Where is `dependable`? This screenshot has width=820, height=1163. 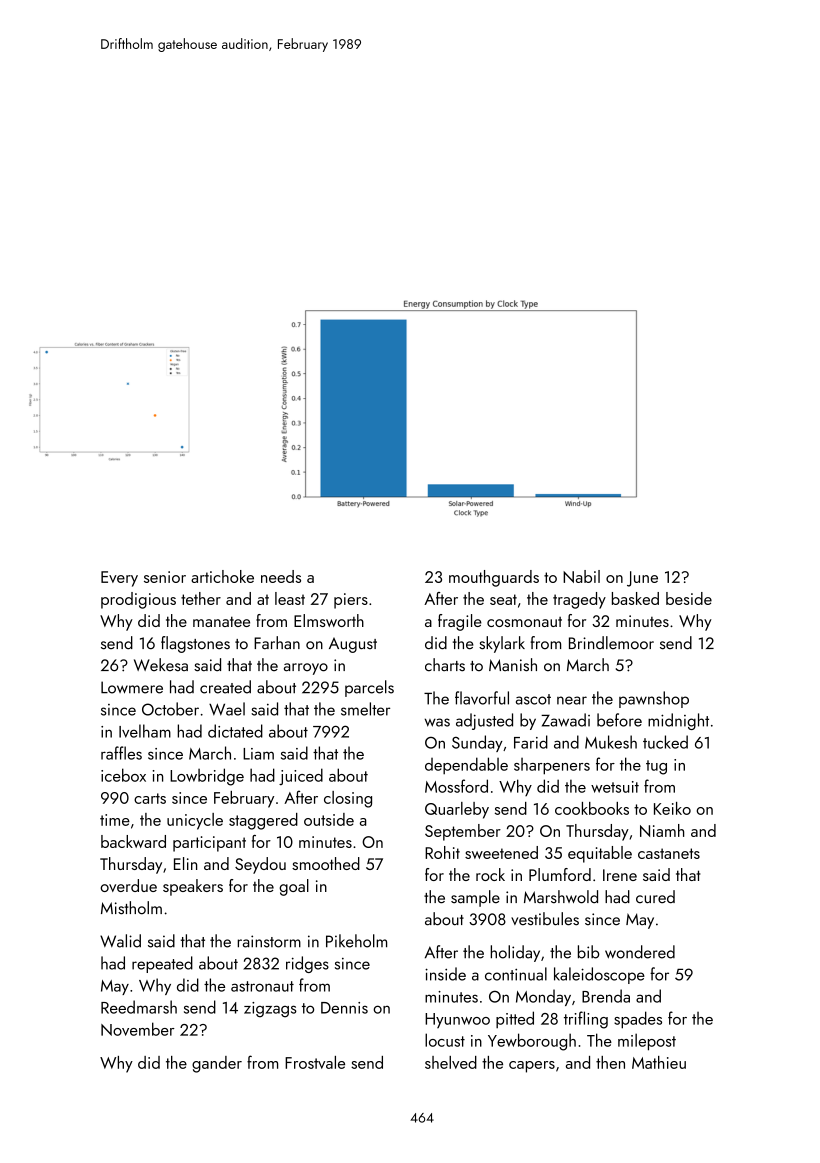 dependable is located at coordinates (466, 765).
